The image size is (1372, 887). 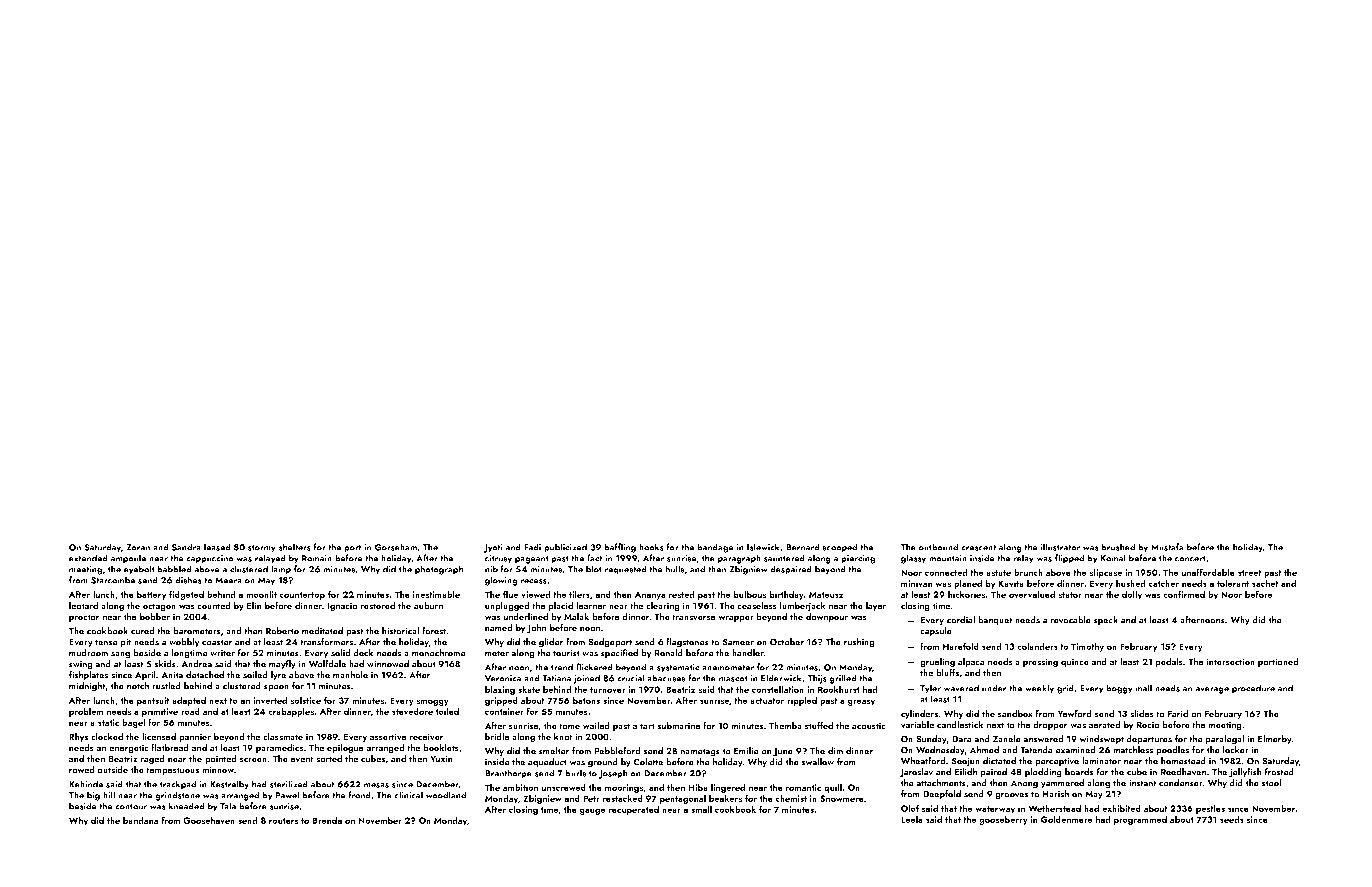 What do you see at coordinates (532, 547) in the image?
I see `Fadi` at bounding box center [532, 547].
